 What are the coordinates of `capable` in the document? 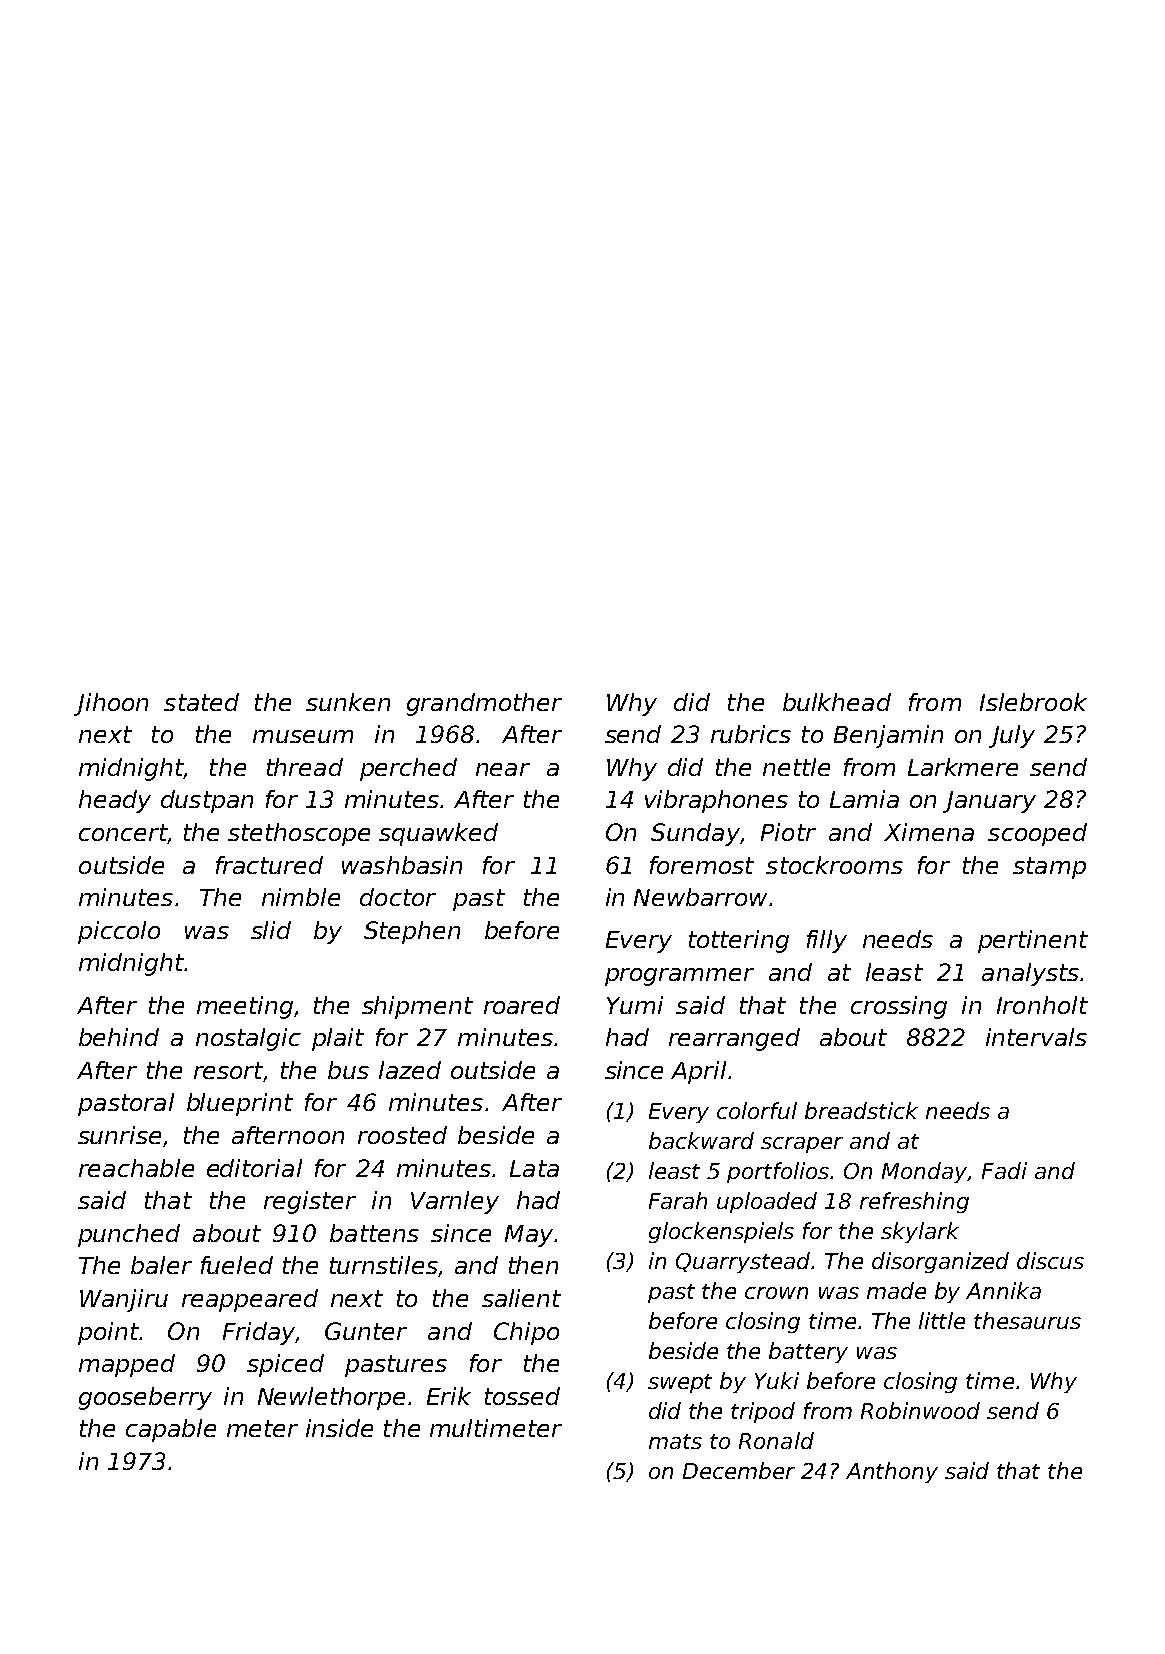 It's located at (171, 1430).
